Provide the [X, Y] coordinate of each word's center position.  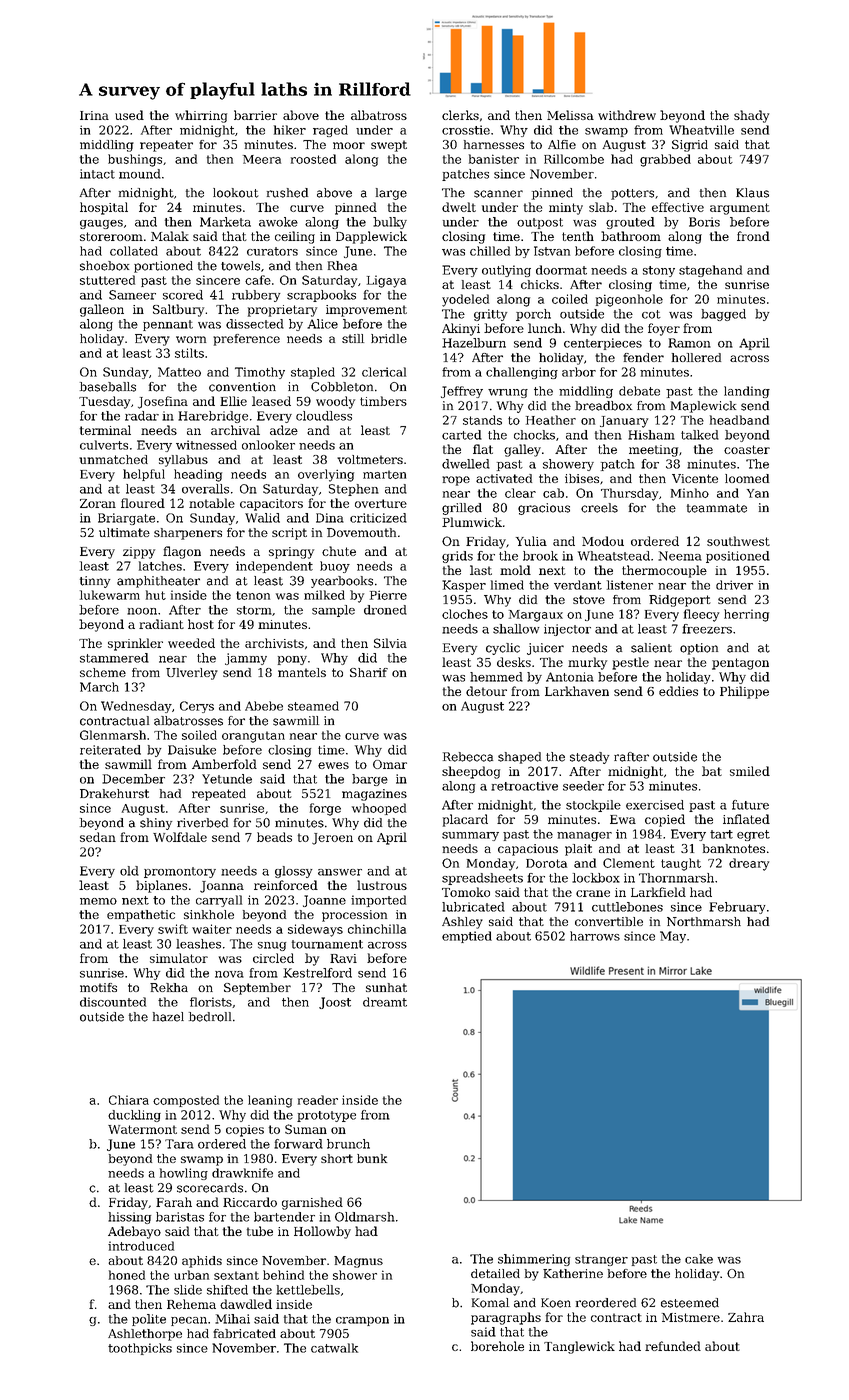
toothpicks [140, 1349]
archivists [274, 643]
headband [739, 420]
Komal [490, 1303]
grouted [630, 223]
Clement [629, 863]
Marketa [225, 222]
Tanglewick [579, 1347]
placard [465, 820]
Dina [330, 518]
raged [330, 131]
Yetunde [227, 779]
